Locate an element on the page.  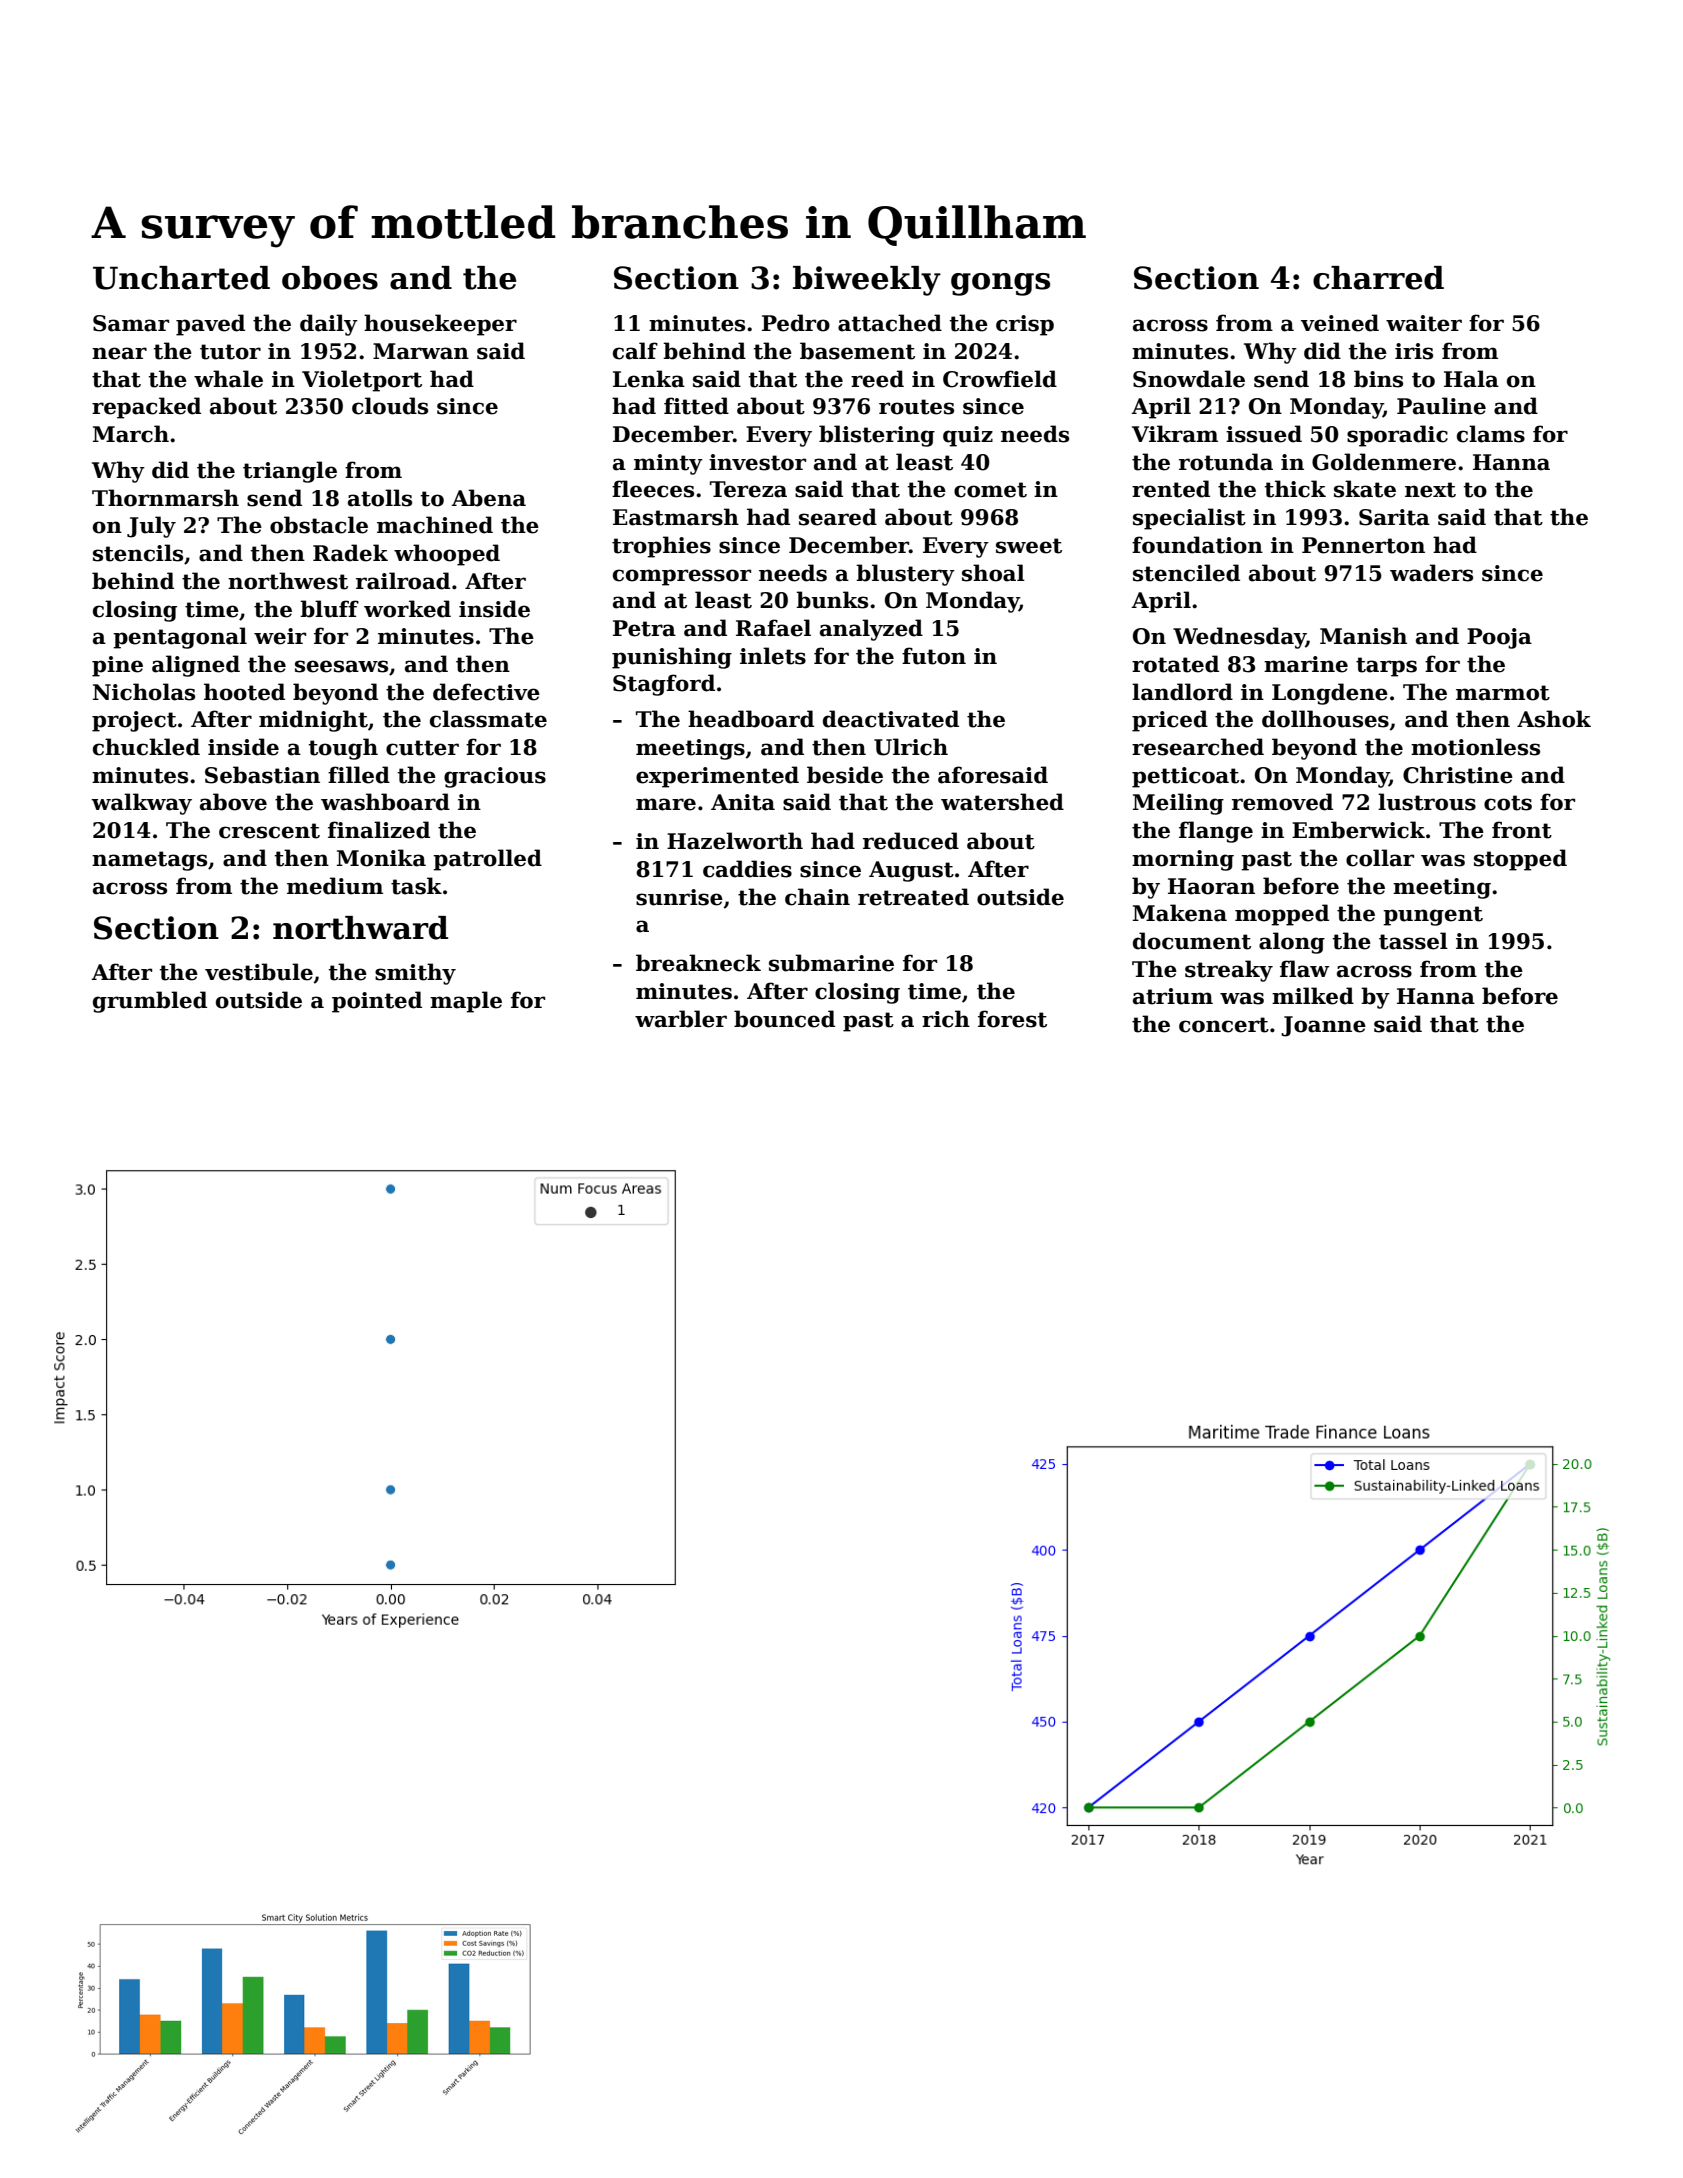
aligned is located at coordinates (196, 666).
